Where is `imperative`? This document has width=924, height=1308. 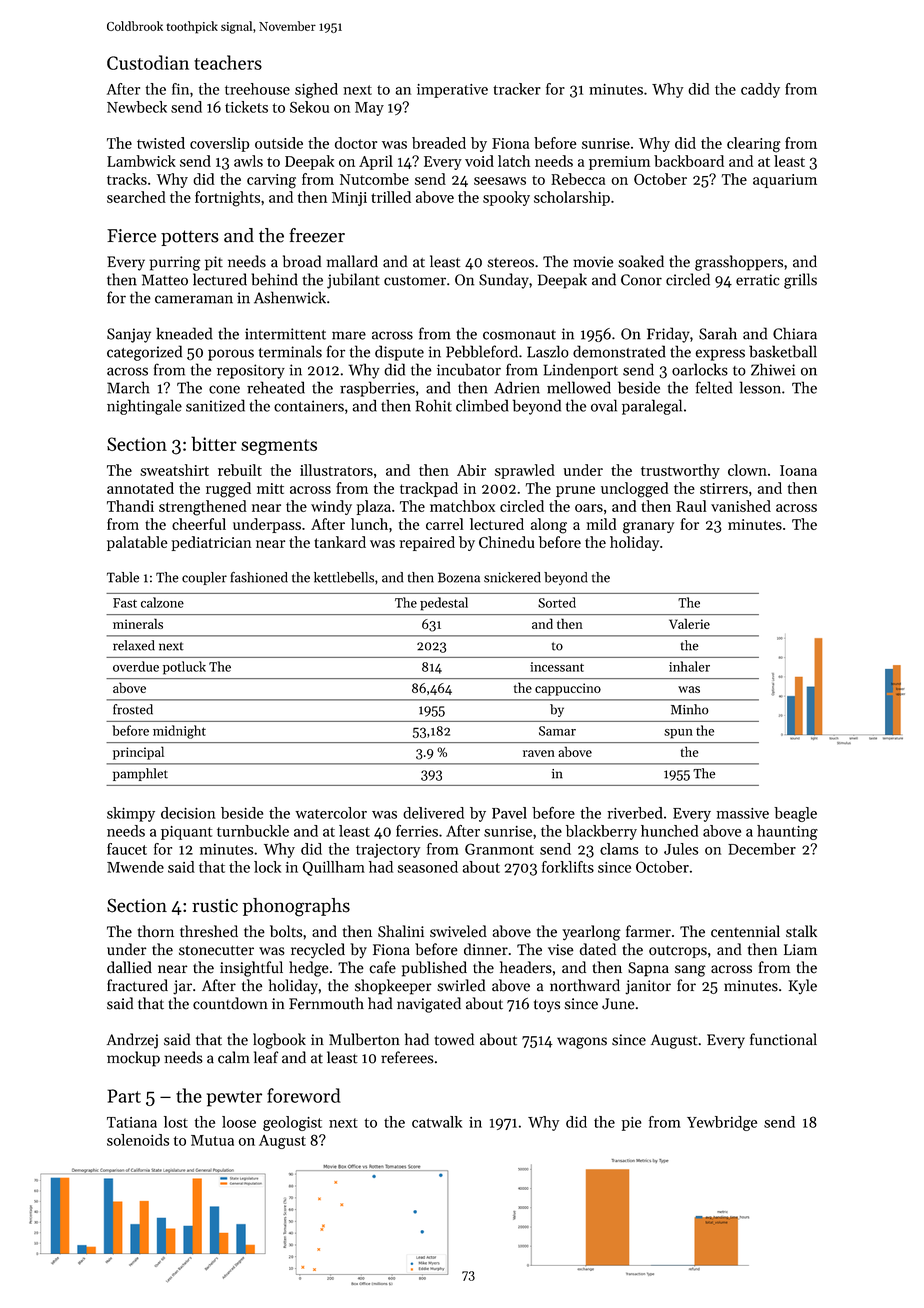 imperative is located at coordinates (452, 91).
